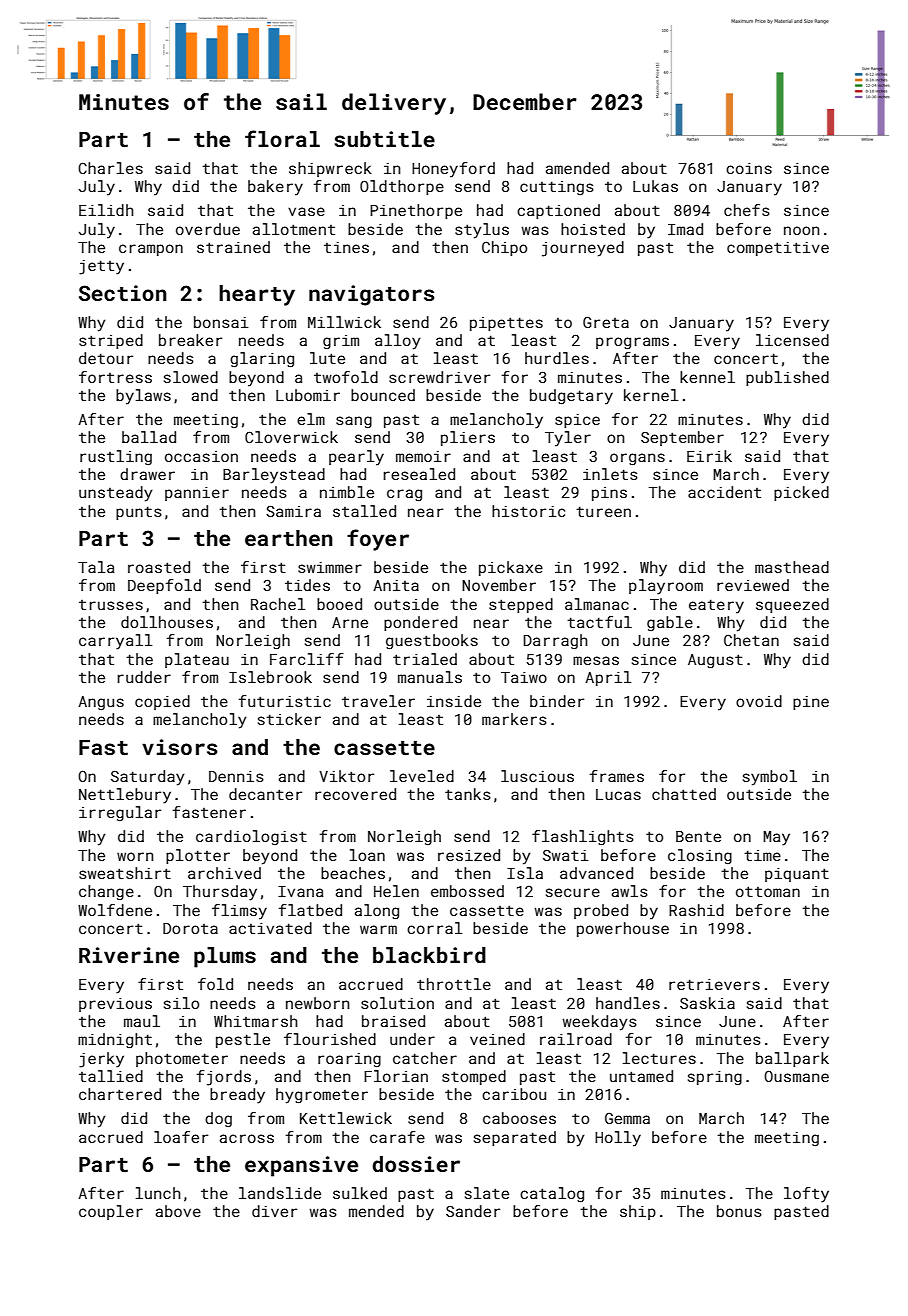 The height and width of the document is (1316, 908). I want to click on bonus, so click(739, 1211).
